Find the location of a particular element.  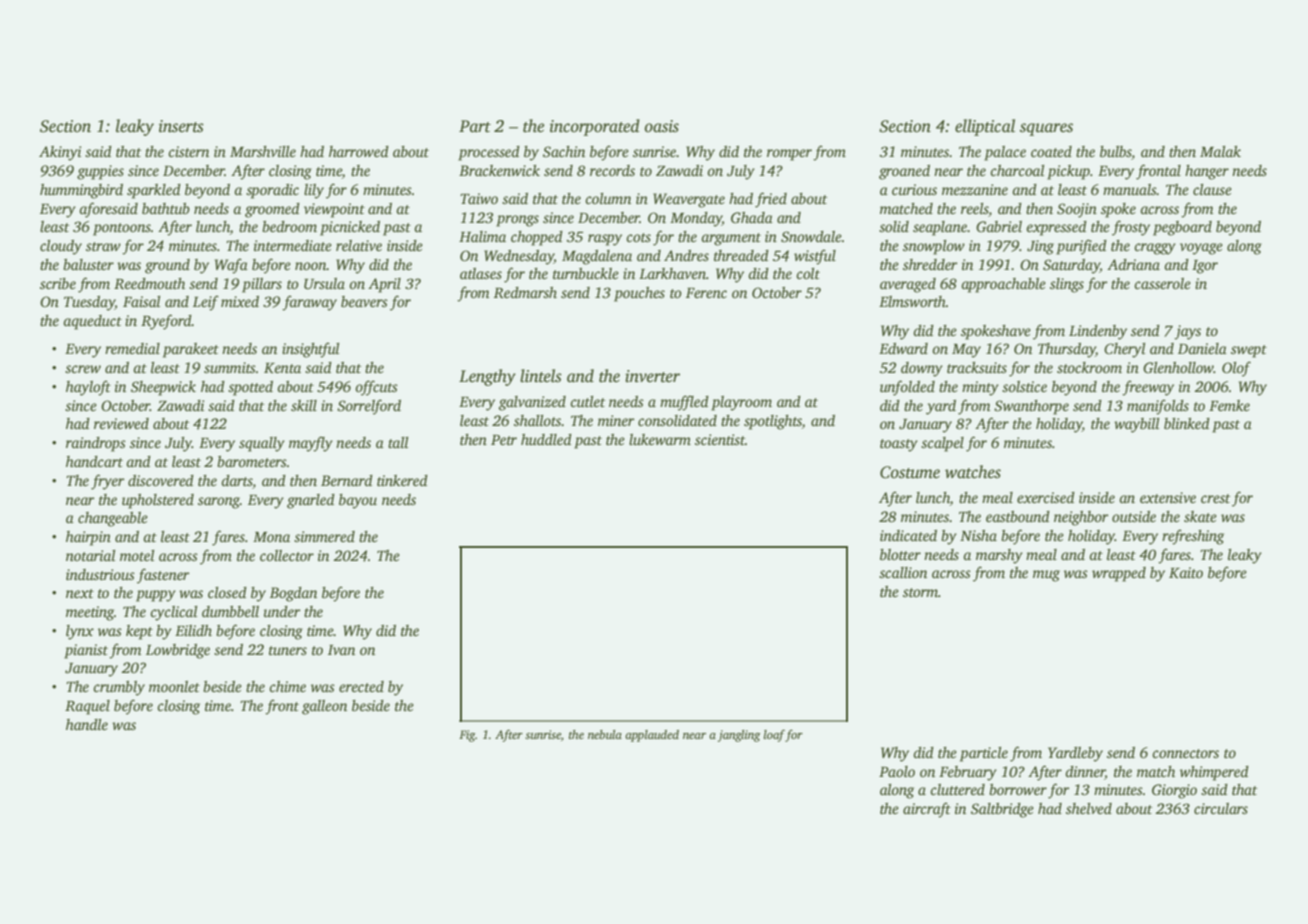

Magdalena is located at coordinates (597, 257).
